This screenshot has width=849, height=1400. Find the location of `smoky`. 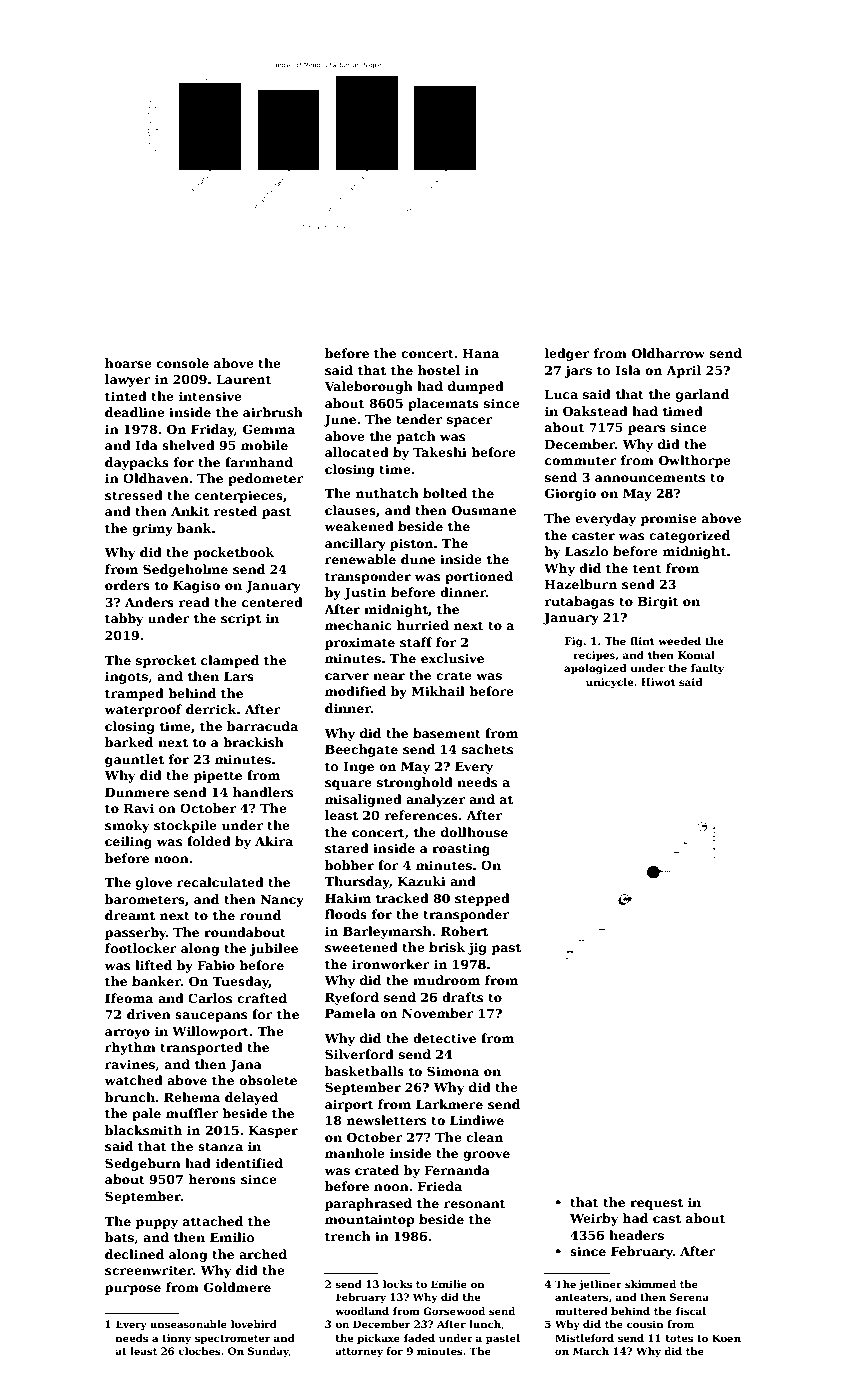

smoky is located at coordinates (127, 826).
